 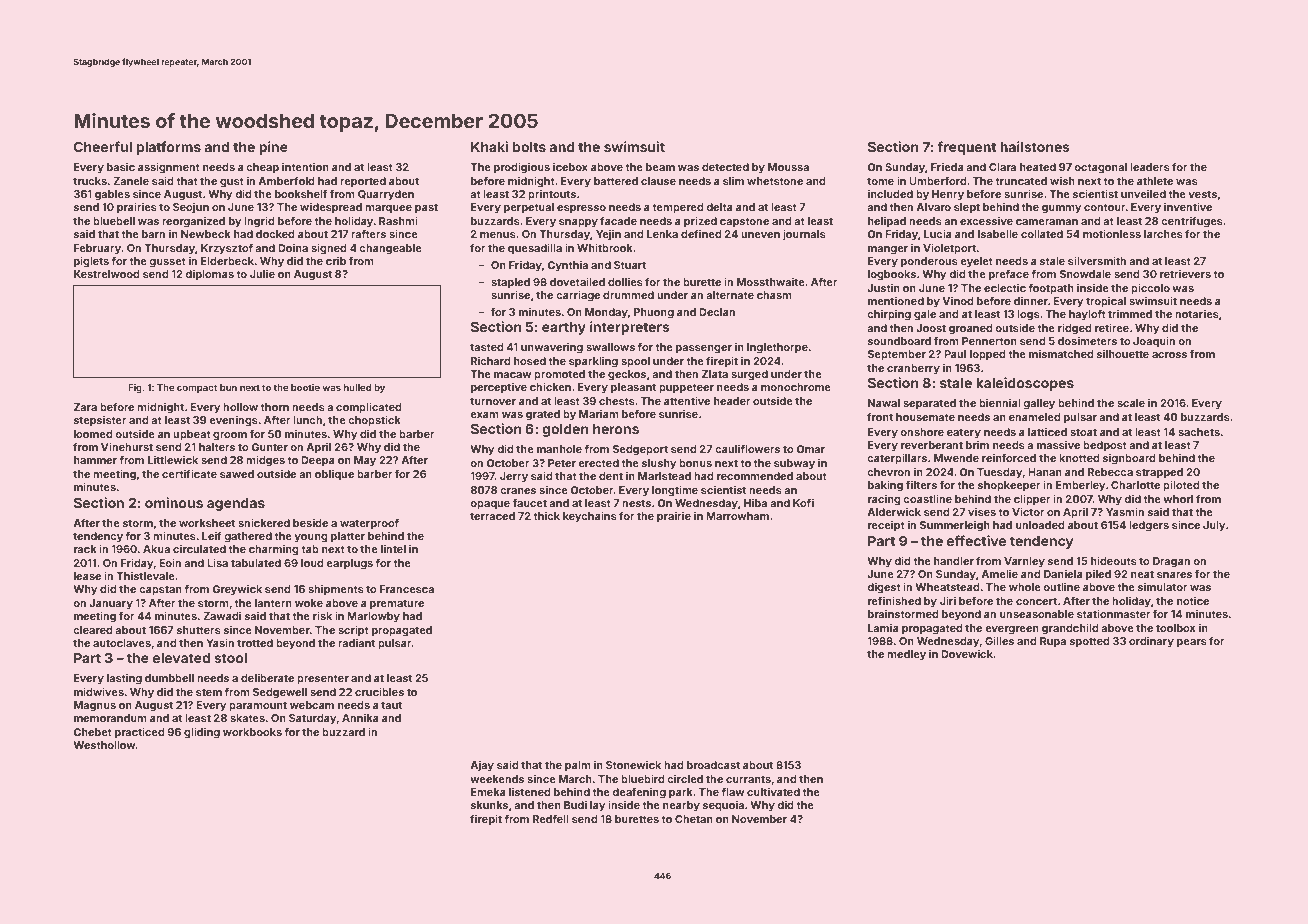 What do you see at coordinates (1150, 288) in the screenshot?
I see `piccolo` at bounding box center [1150, 288].
